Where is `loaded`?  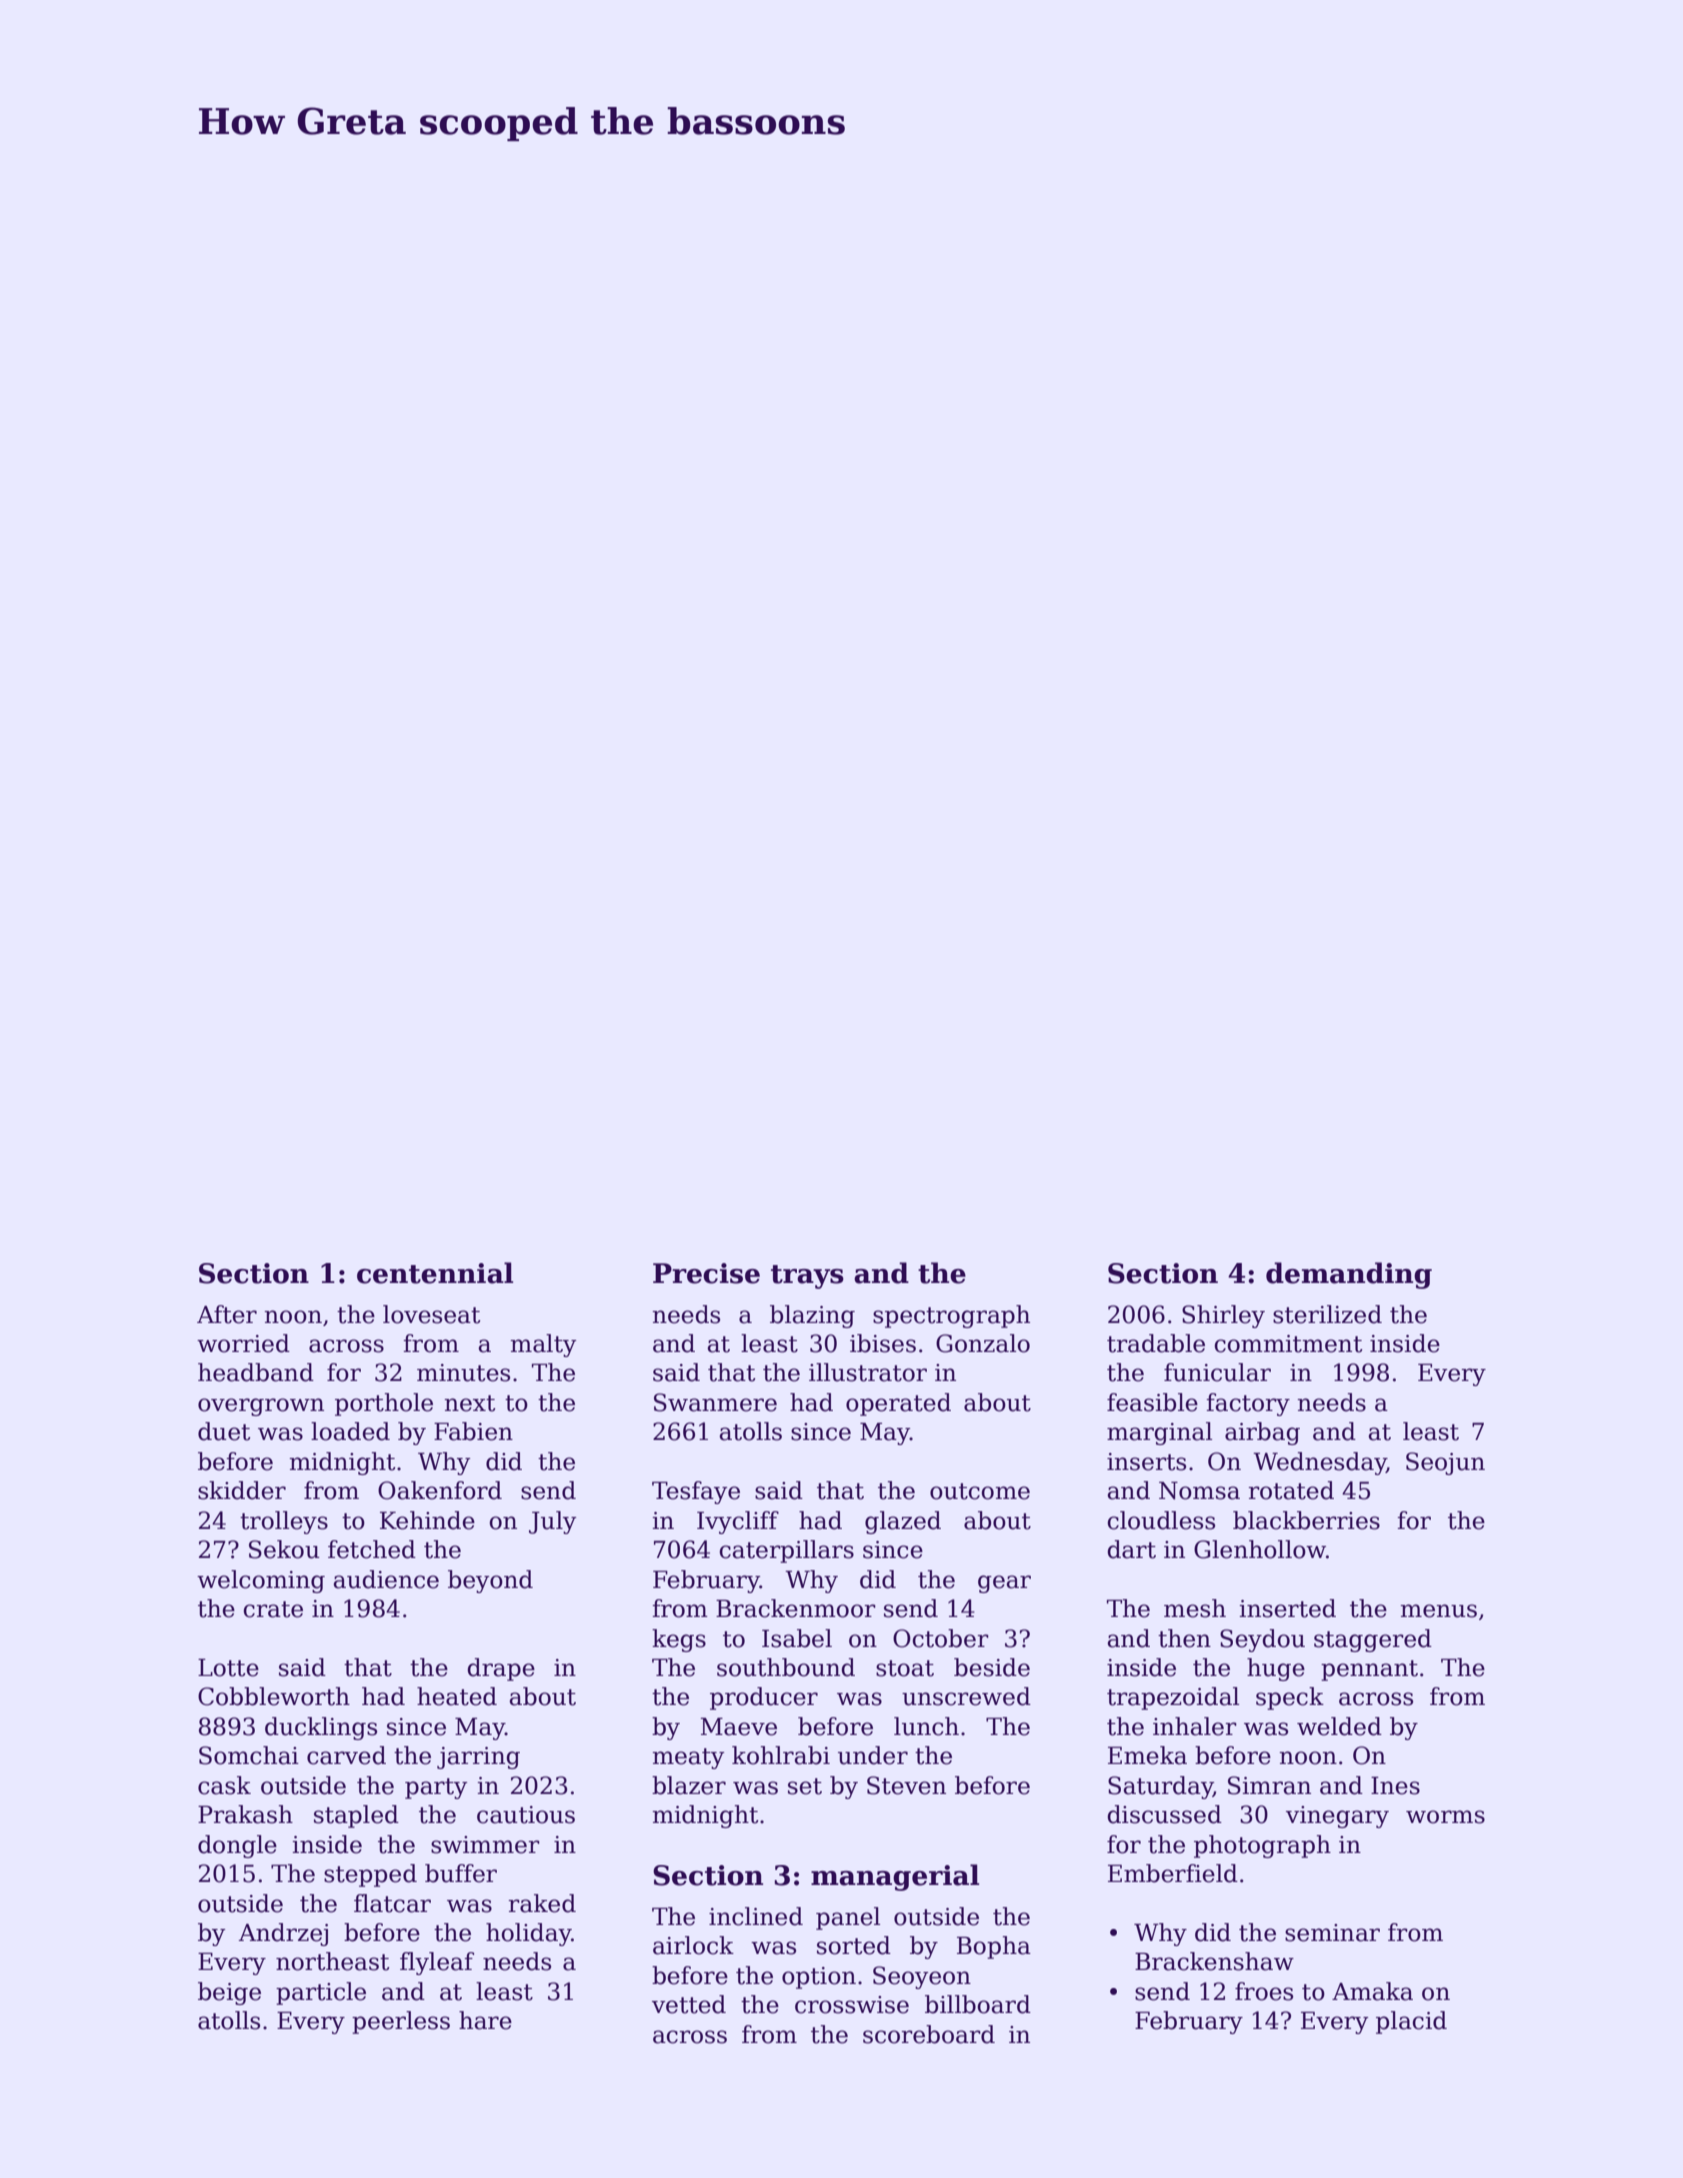
loaded is located at coordinates (350, 1431).
